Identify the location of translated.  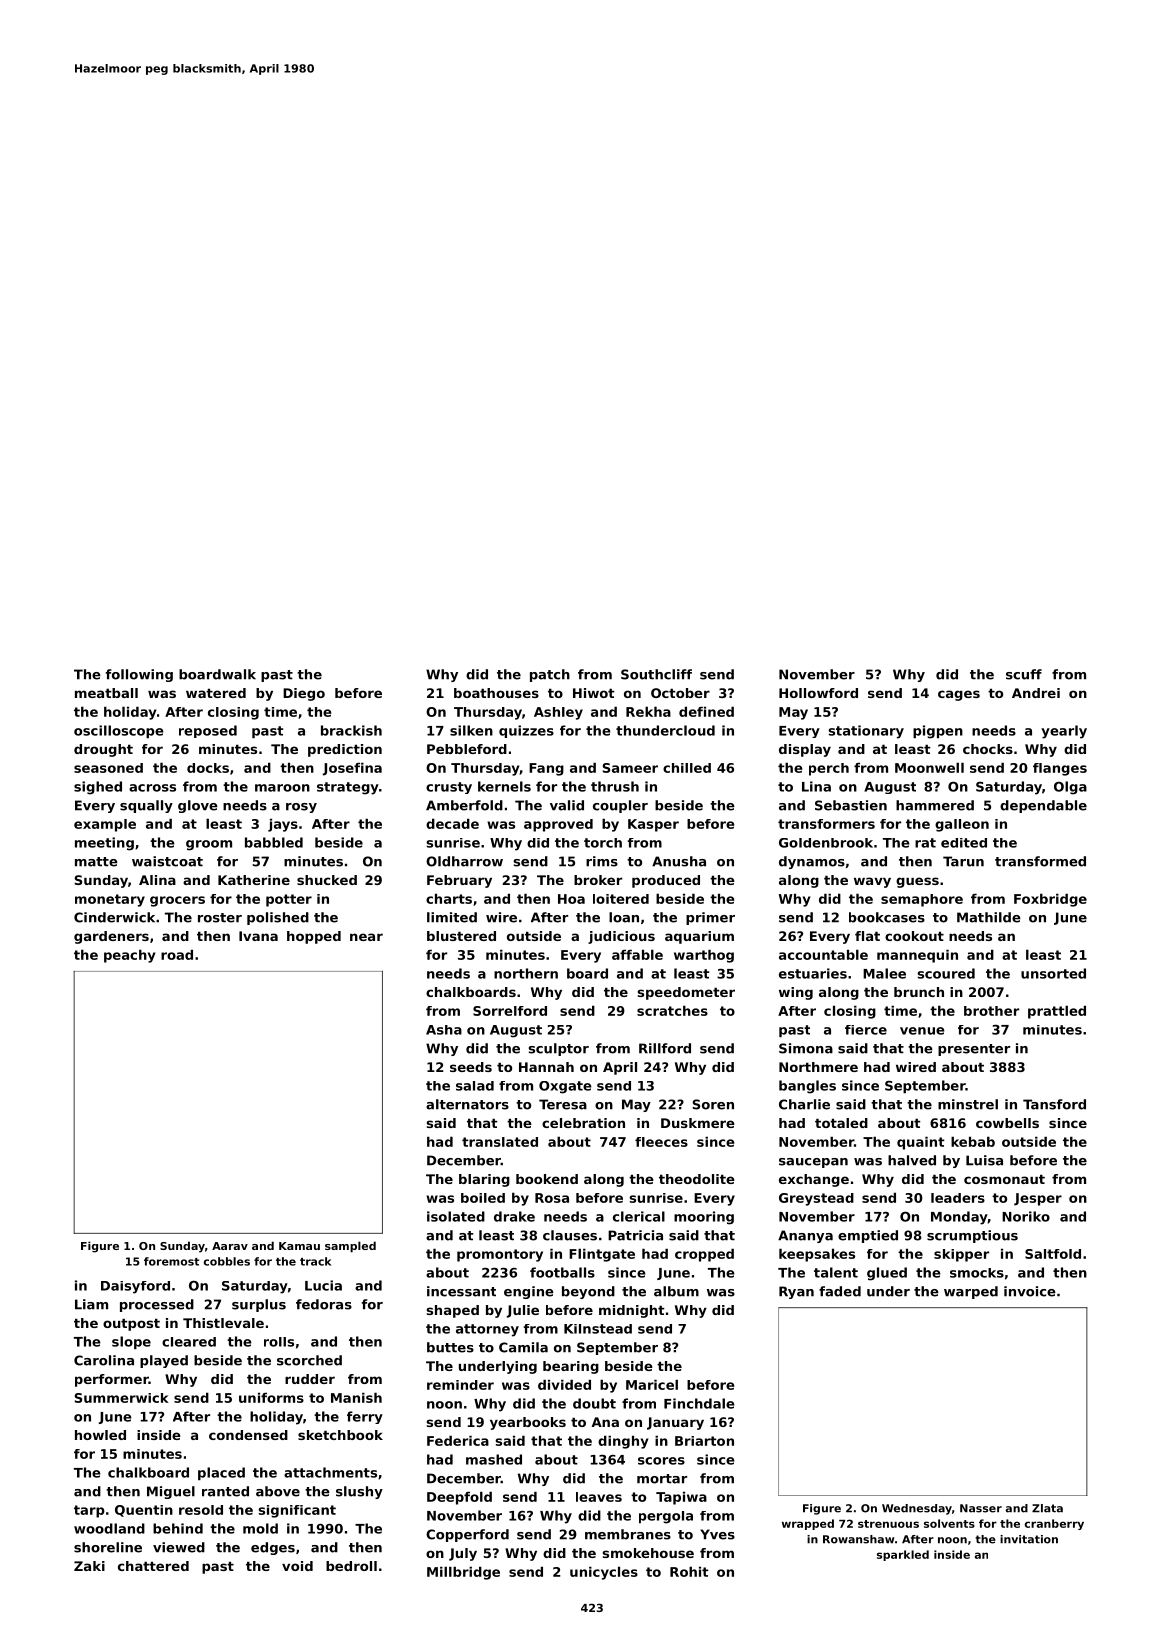
(500, 1142).
